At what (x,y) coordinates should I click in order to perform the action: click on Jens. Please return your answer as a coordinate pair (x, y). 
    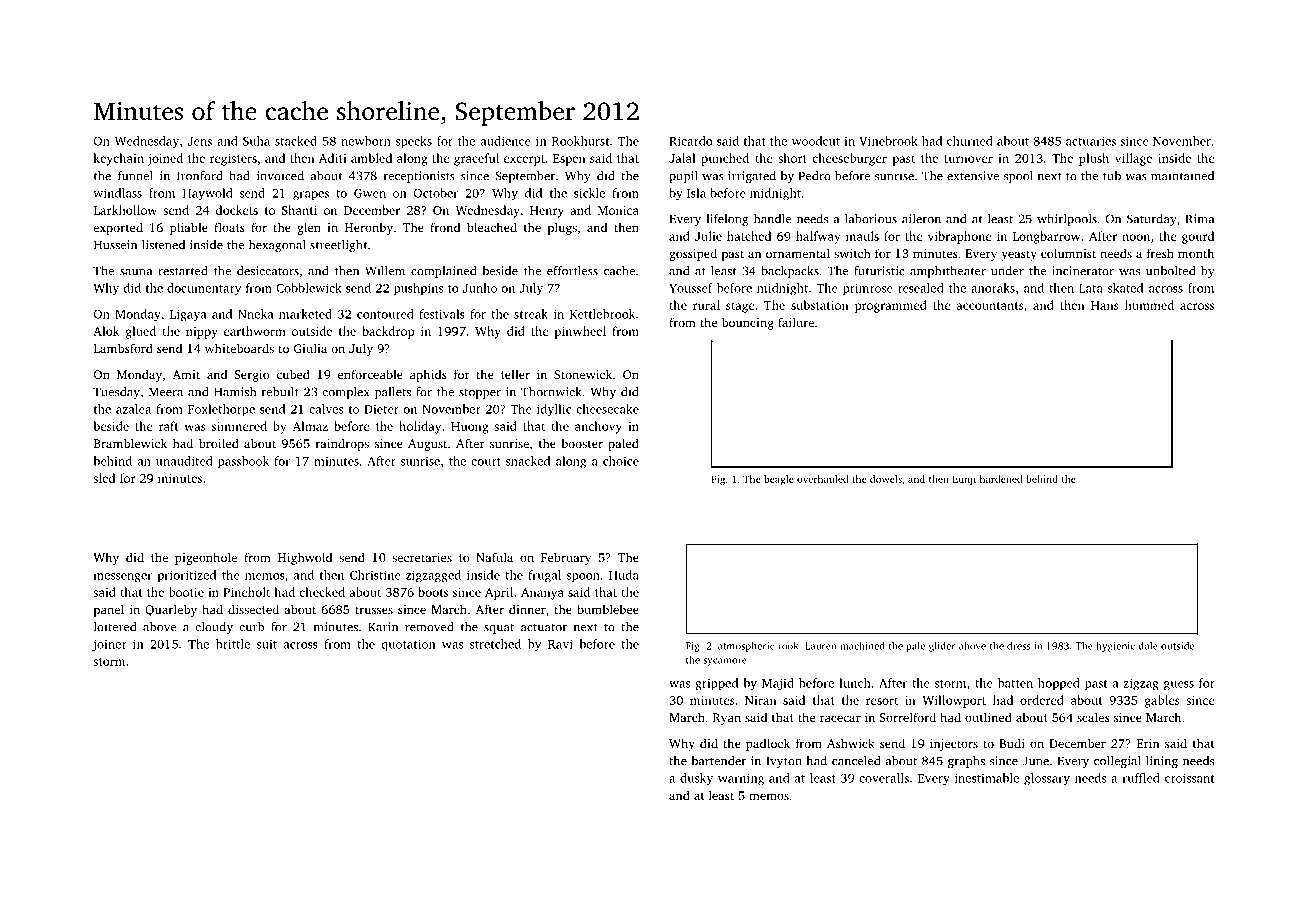
    Looking at the image, I should click on (200, 141).
